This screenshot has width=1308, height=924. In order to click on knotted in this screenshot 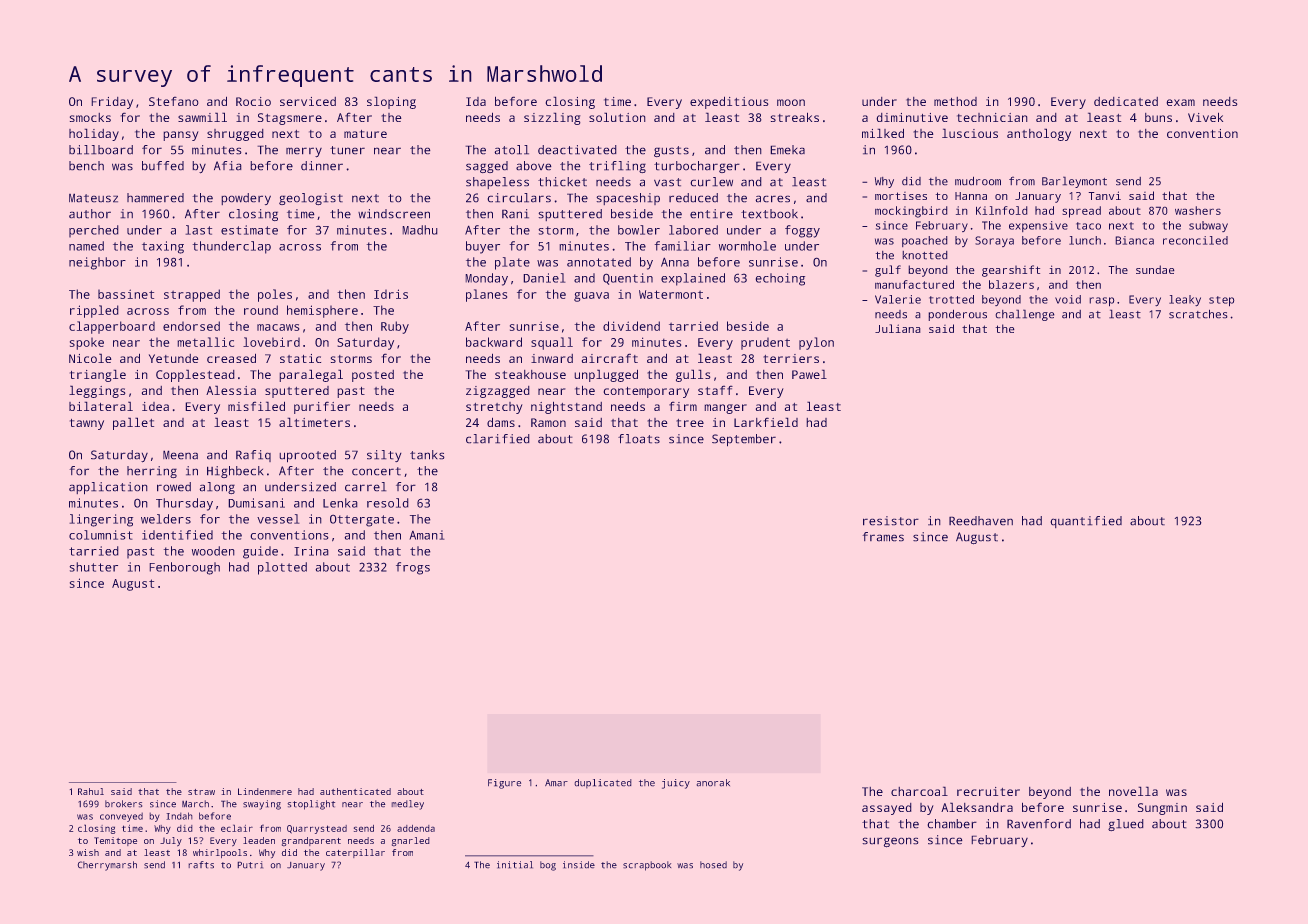, I will do `click(925, 255)`.
